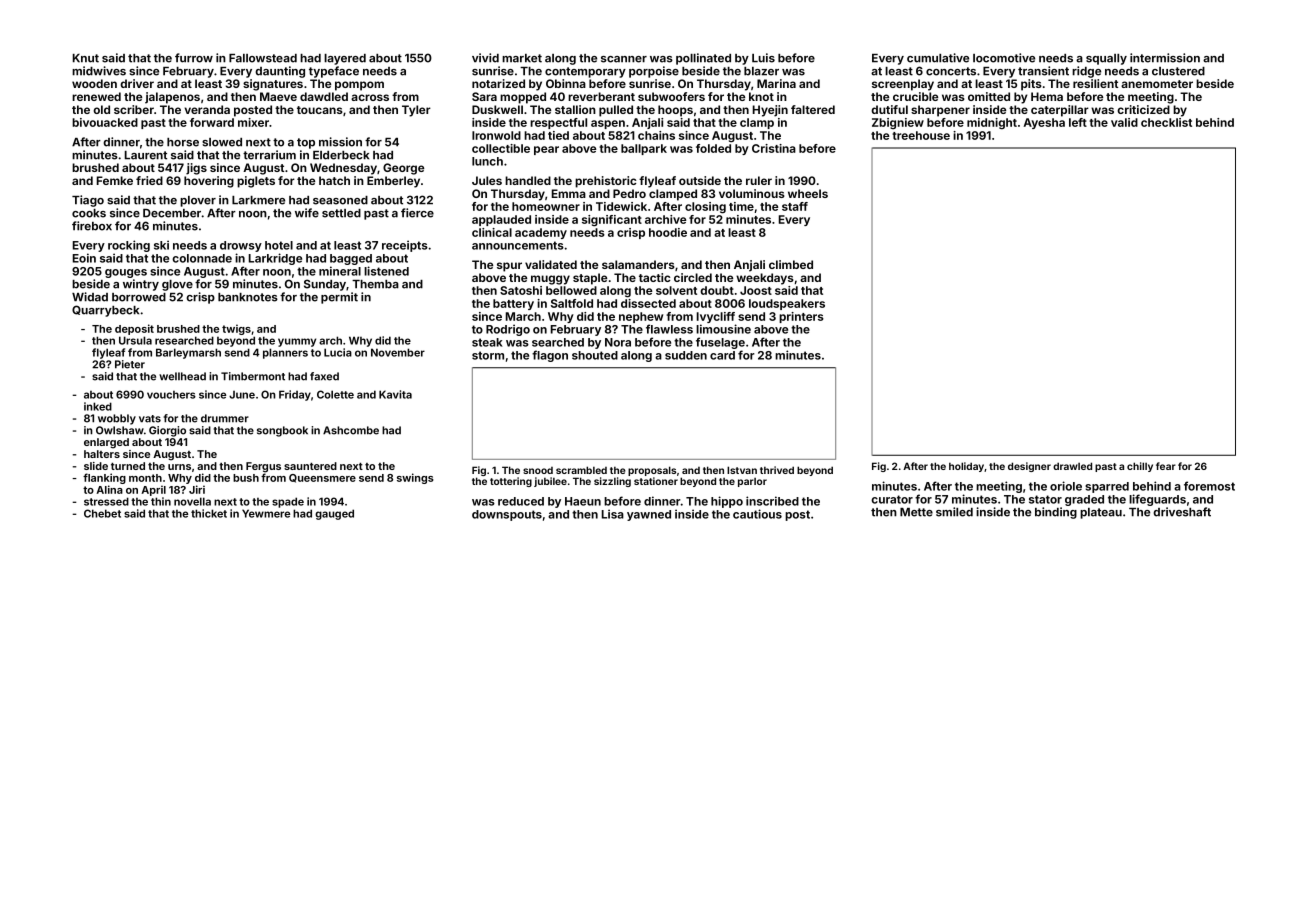  What do you see at coordinates (351, 430) in the image?
I see `Ashcombe` at bounding box center [351, 430].
